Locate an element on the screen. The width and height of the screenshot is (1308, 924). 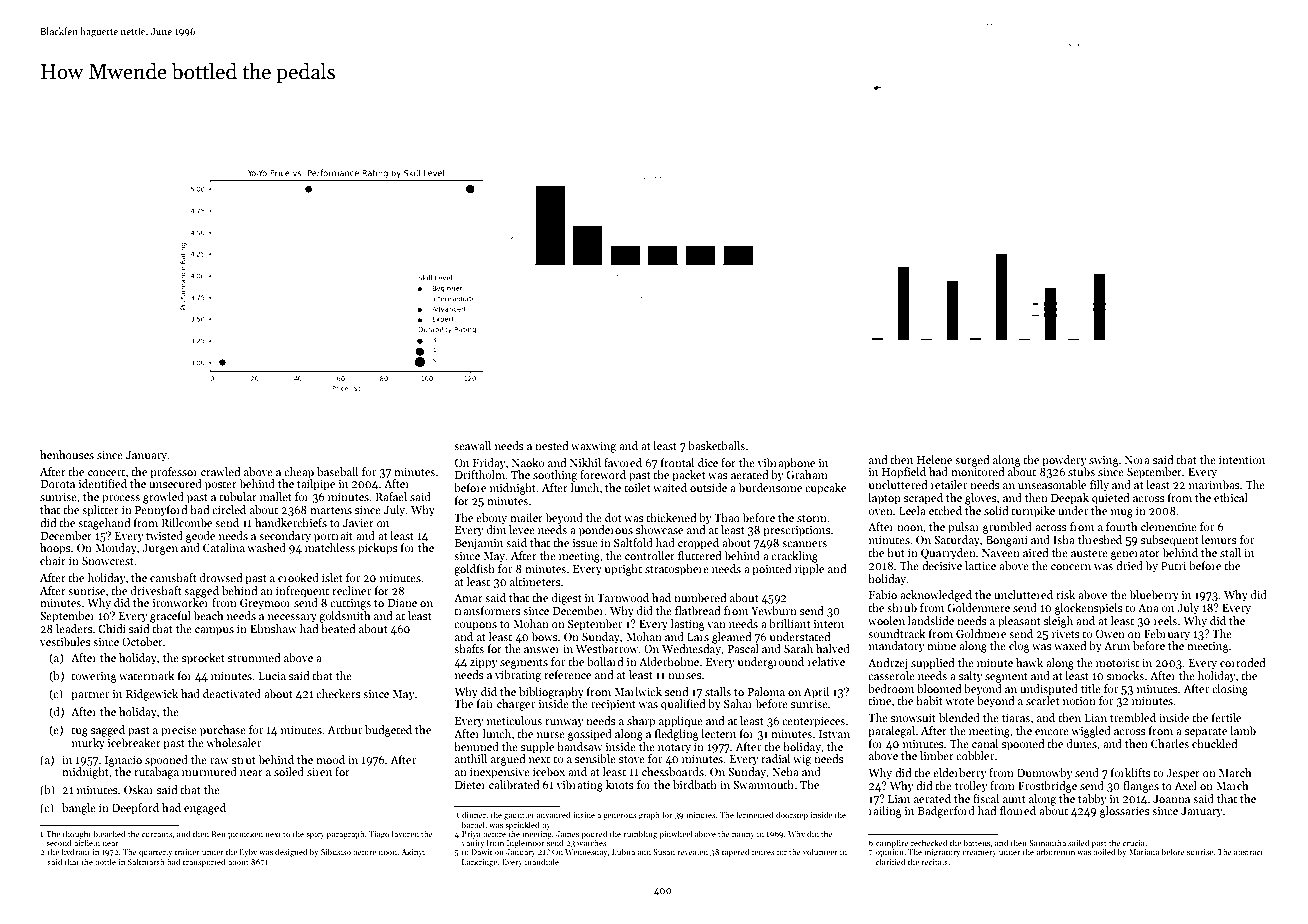
relative is located at coordinates (826, 661).
